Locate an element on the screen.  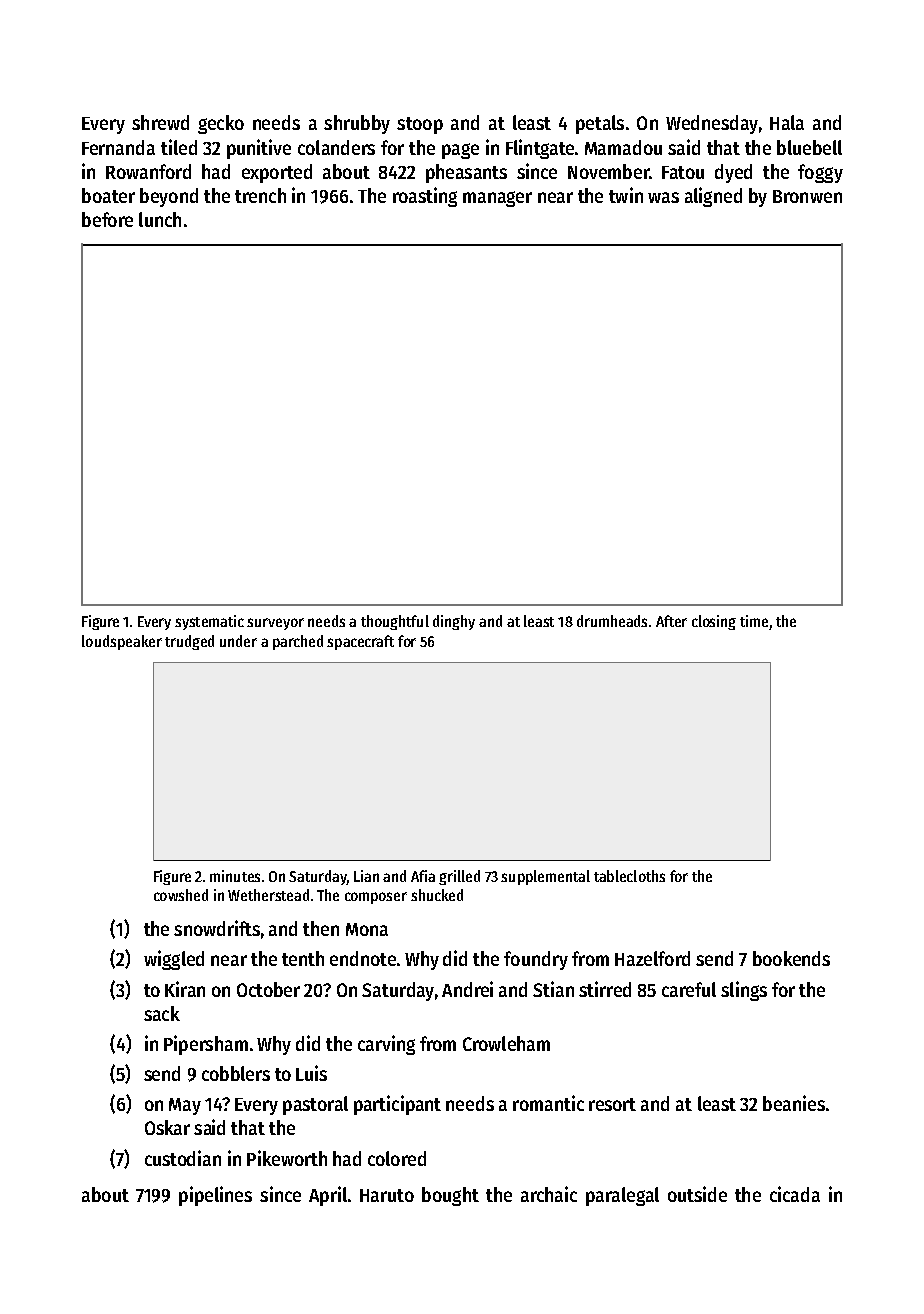
roasting is located at coordinates (425, 197).
